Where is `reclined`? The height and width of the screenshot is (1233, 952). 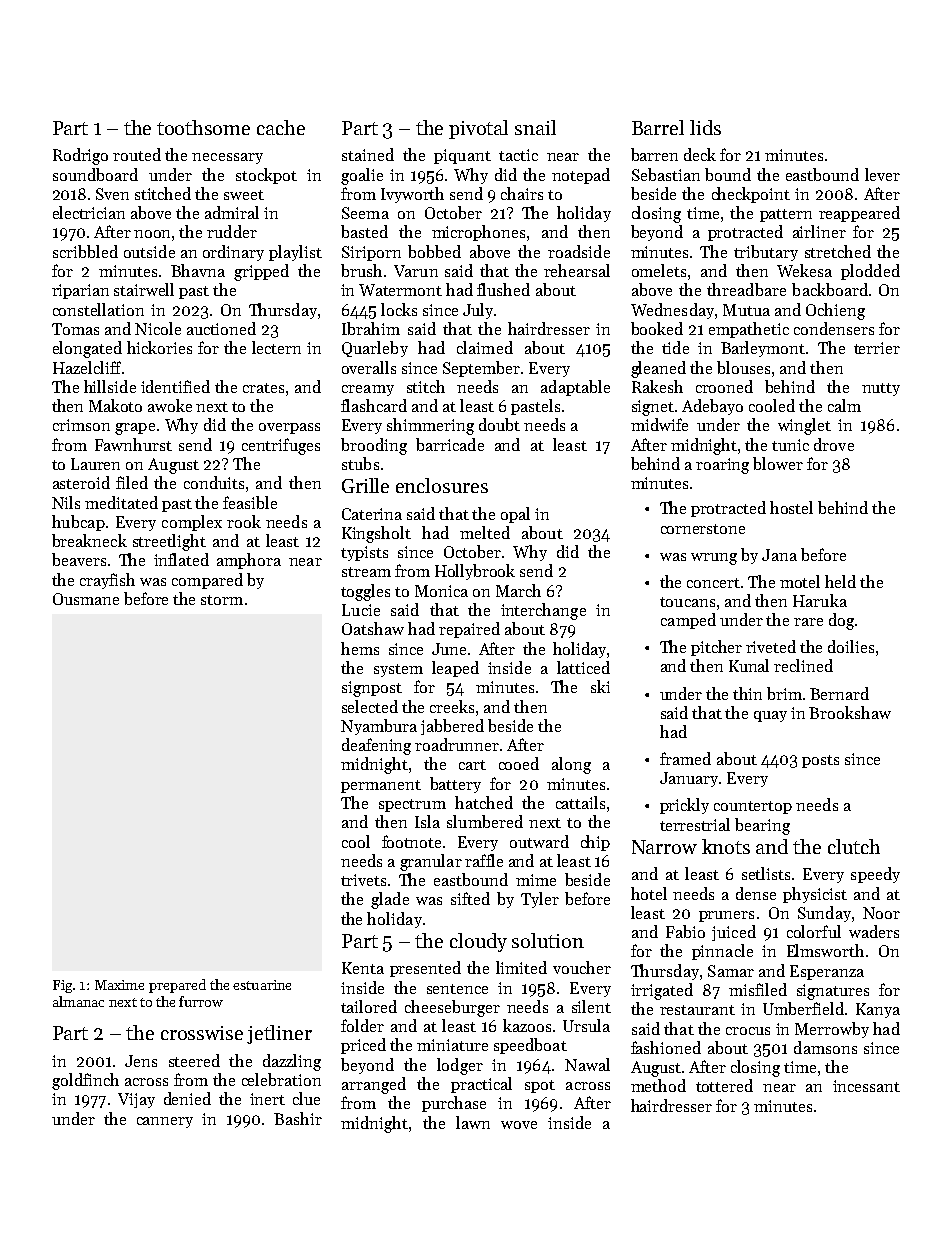
reclined is located at coordinates (803, 665).
